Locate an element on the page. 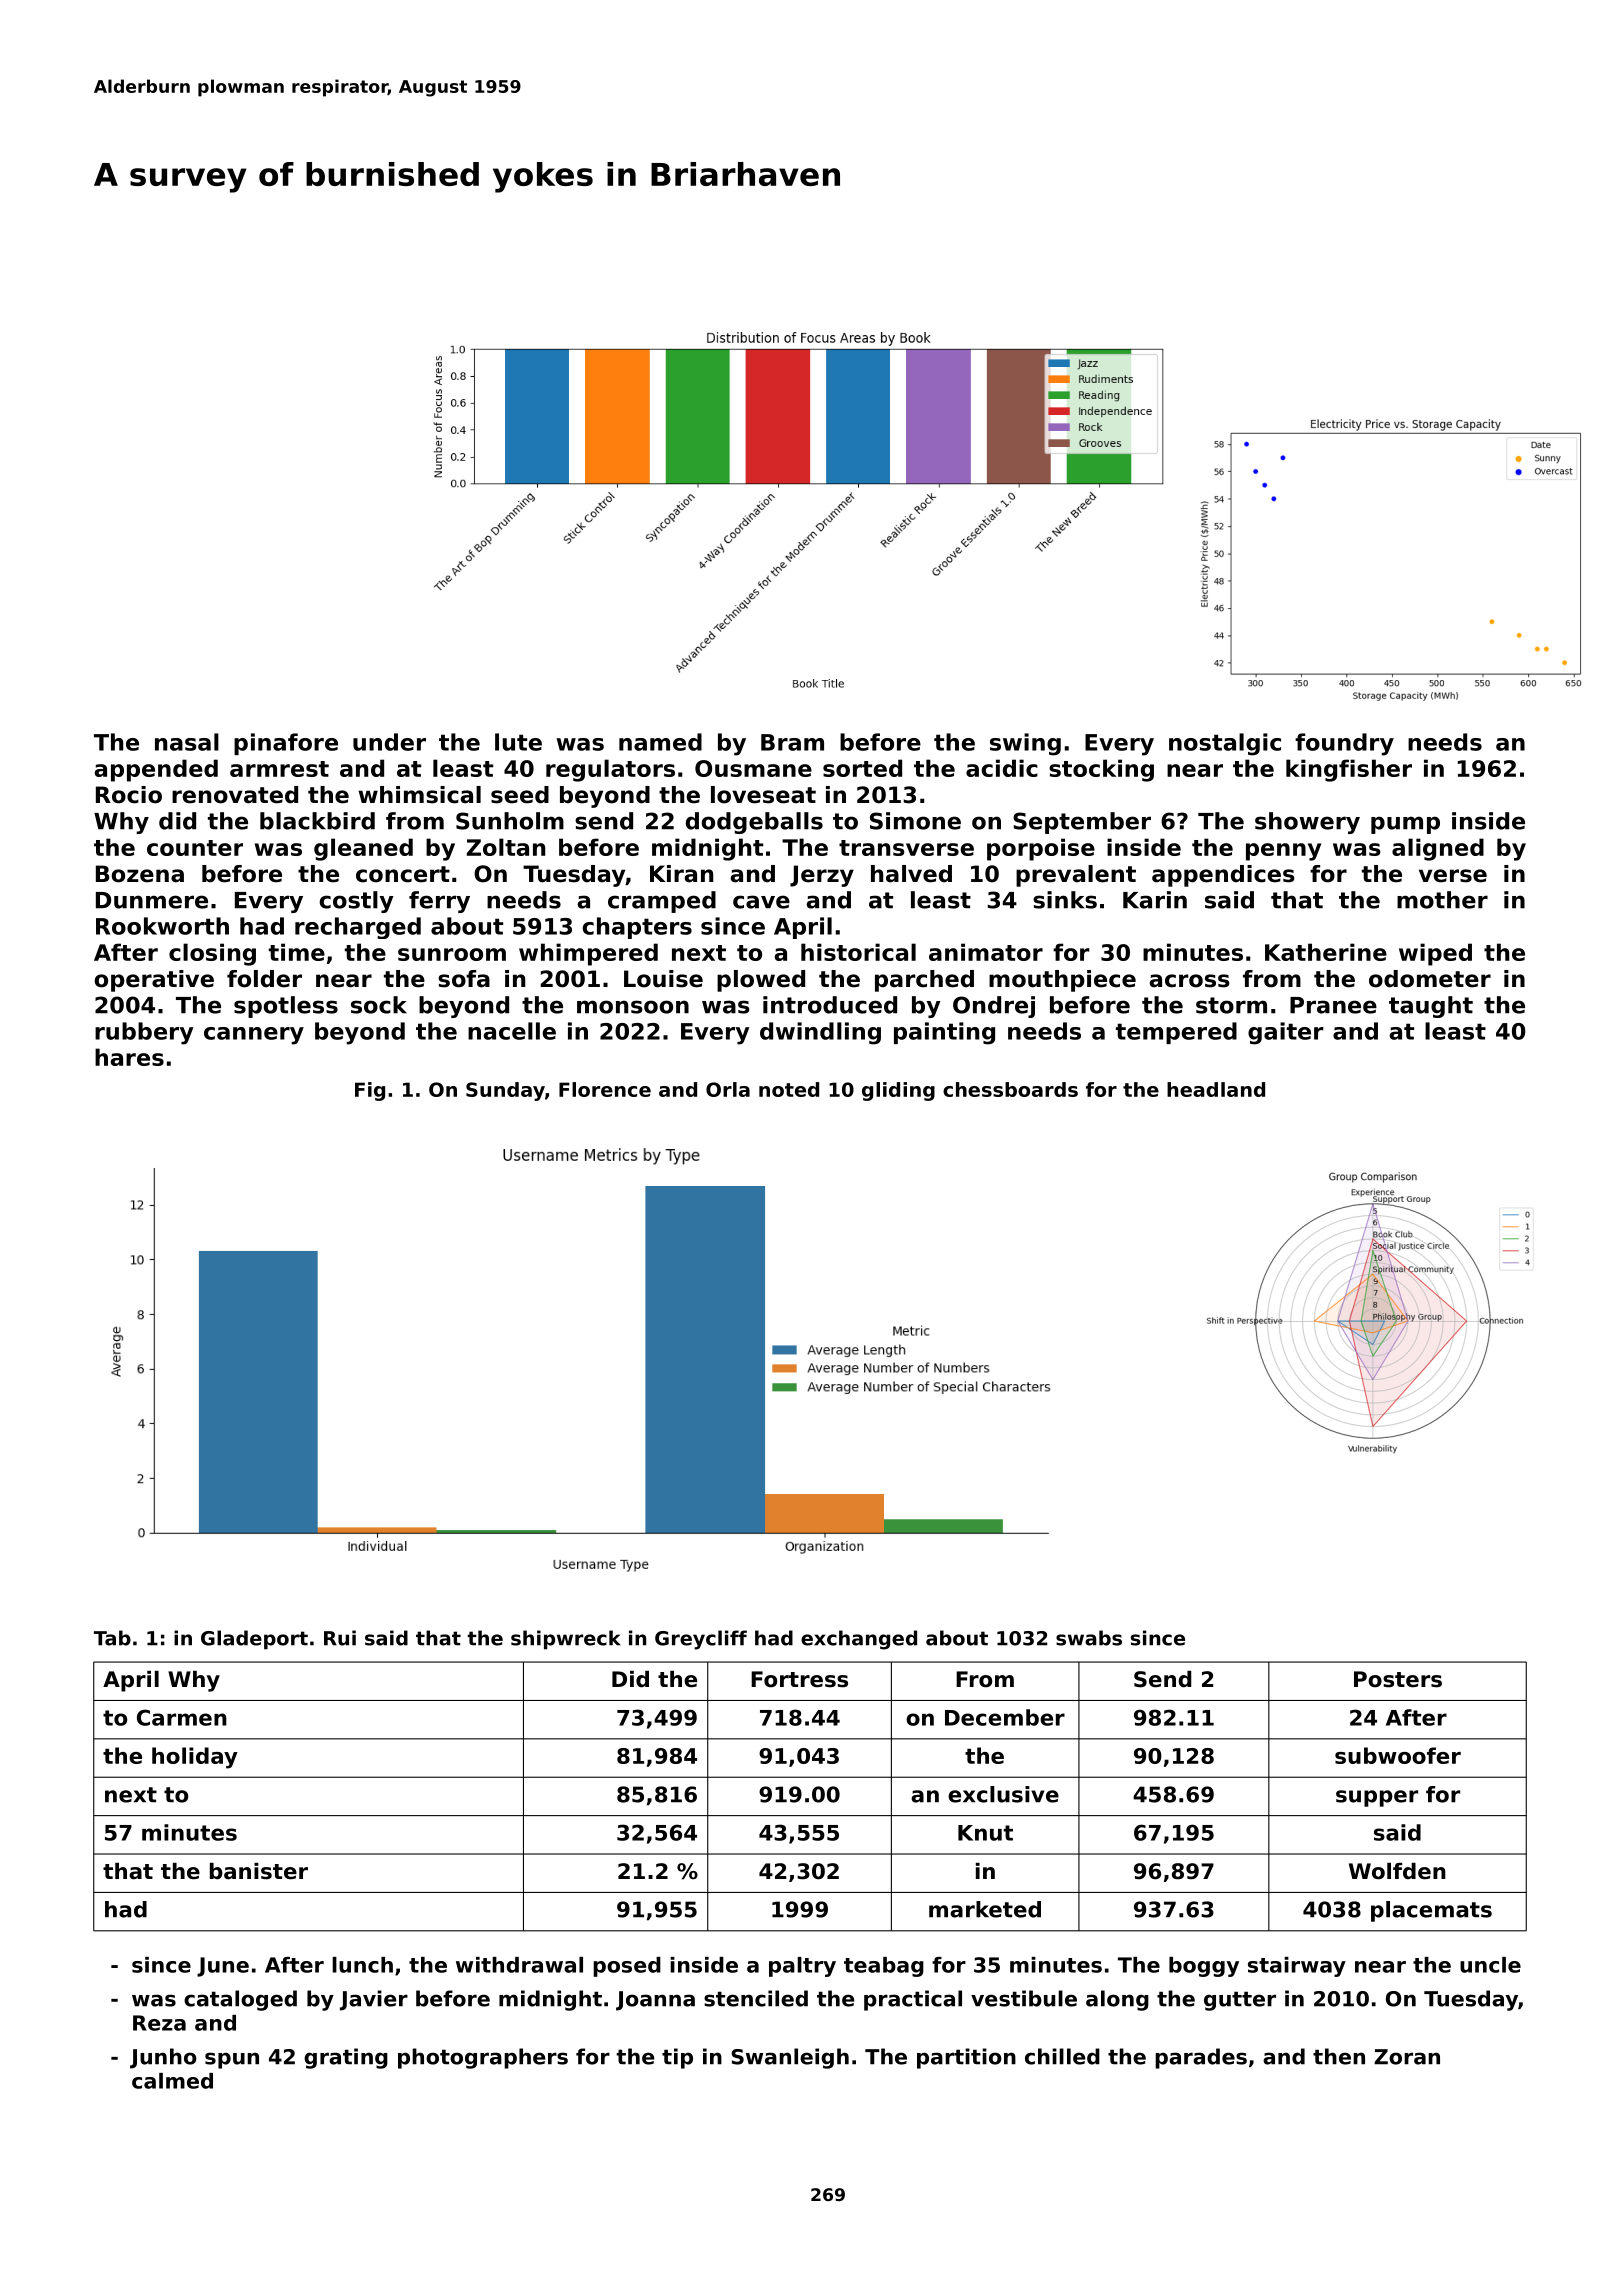 Image resolution: width=1620 pixels, height=2292 pixels. Bozena is located at coordinates (140, 874).
